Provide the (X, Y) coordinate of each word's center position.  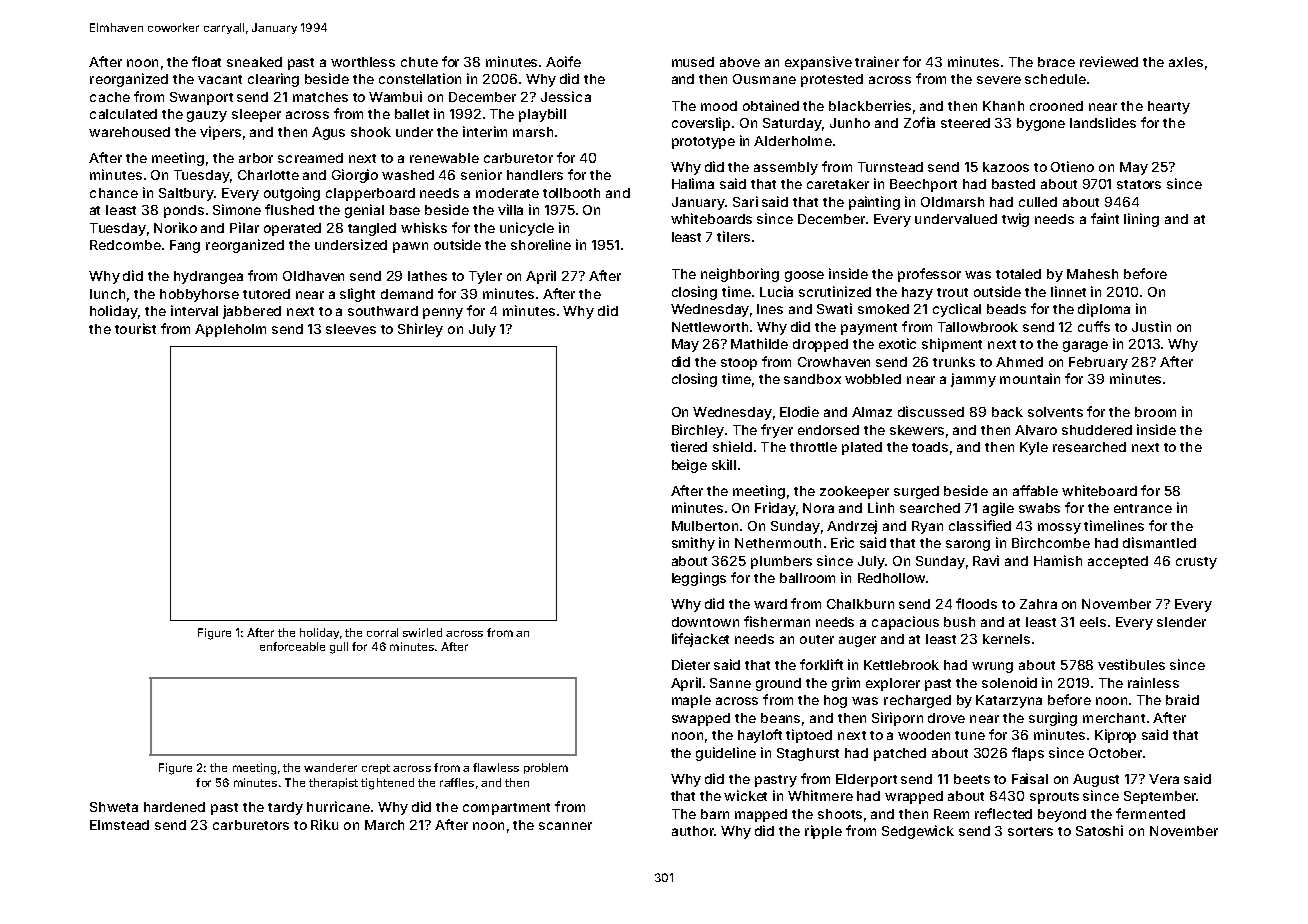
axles (1186, 62)
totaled (1018, 274)
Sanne (730, 683)
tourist (135, 328)
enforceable (292, 646)
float (206, 61)
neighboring (740, 275)
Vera (1164, 779)
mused (693, 62)
